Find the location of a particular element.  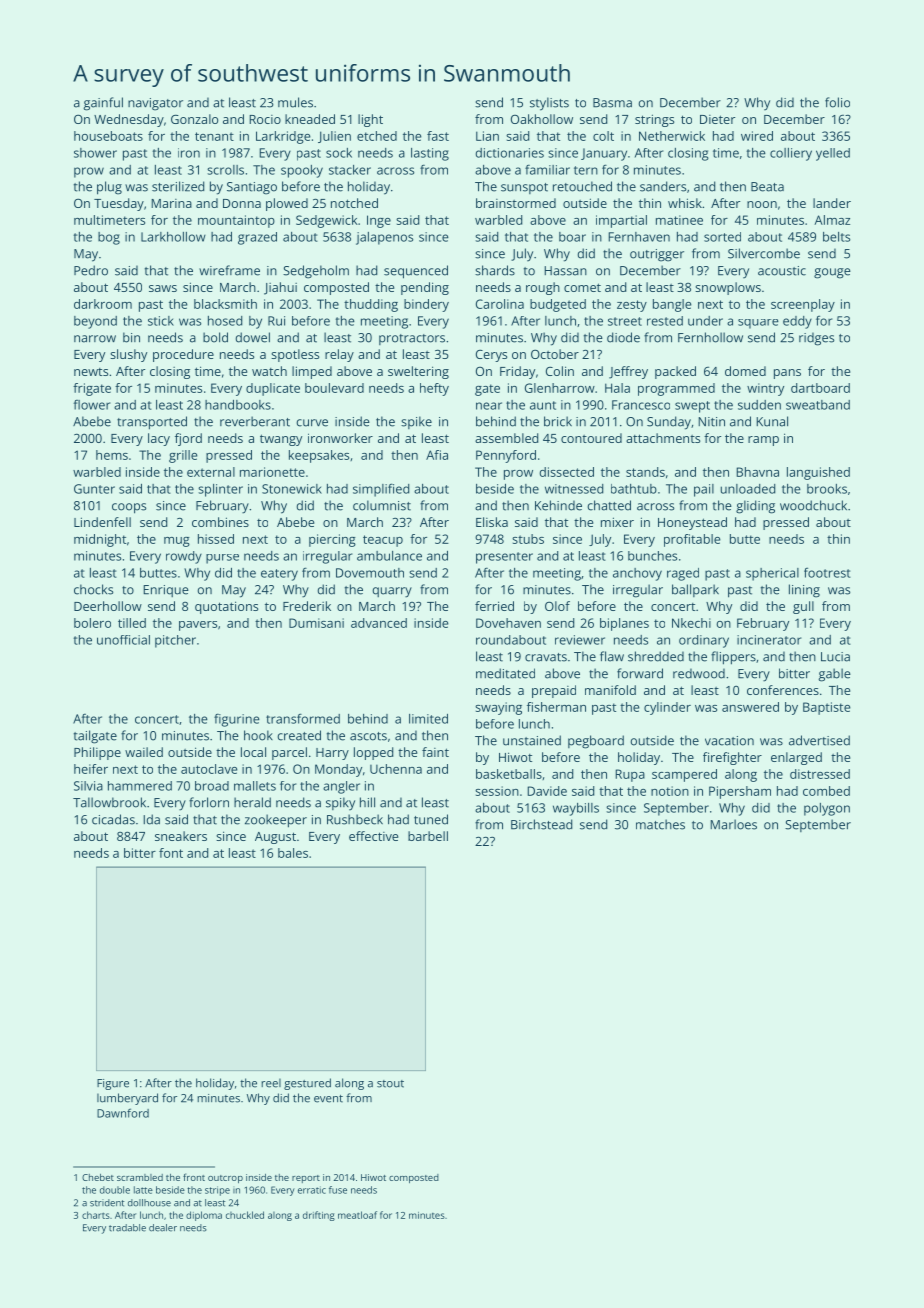

Marloes is located at coordinates (733, 824).
